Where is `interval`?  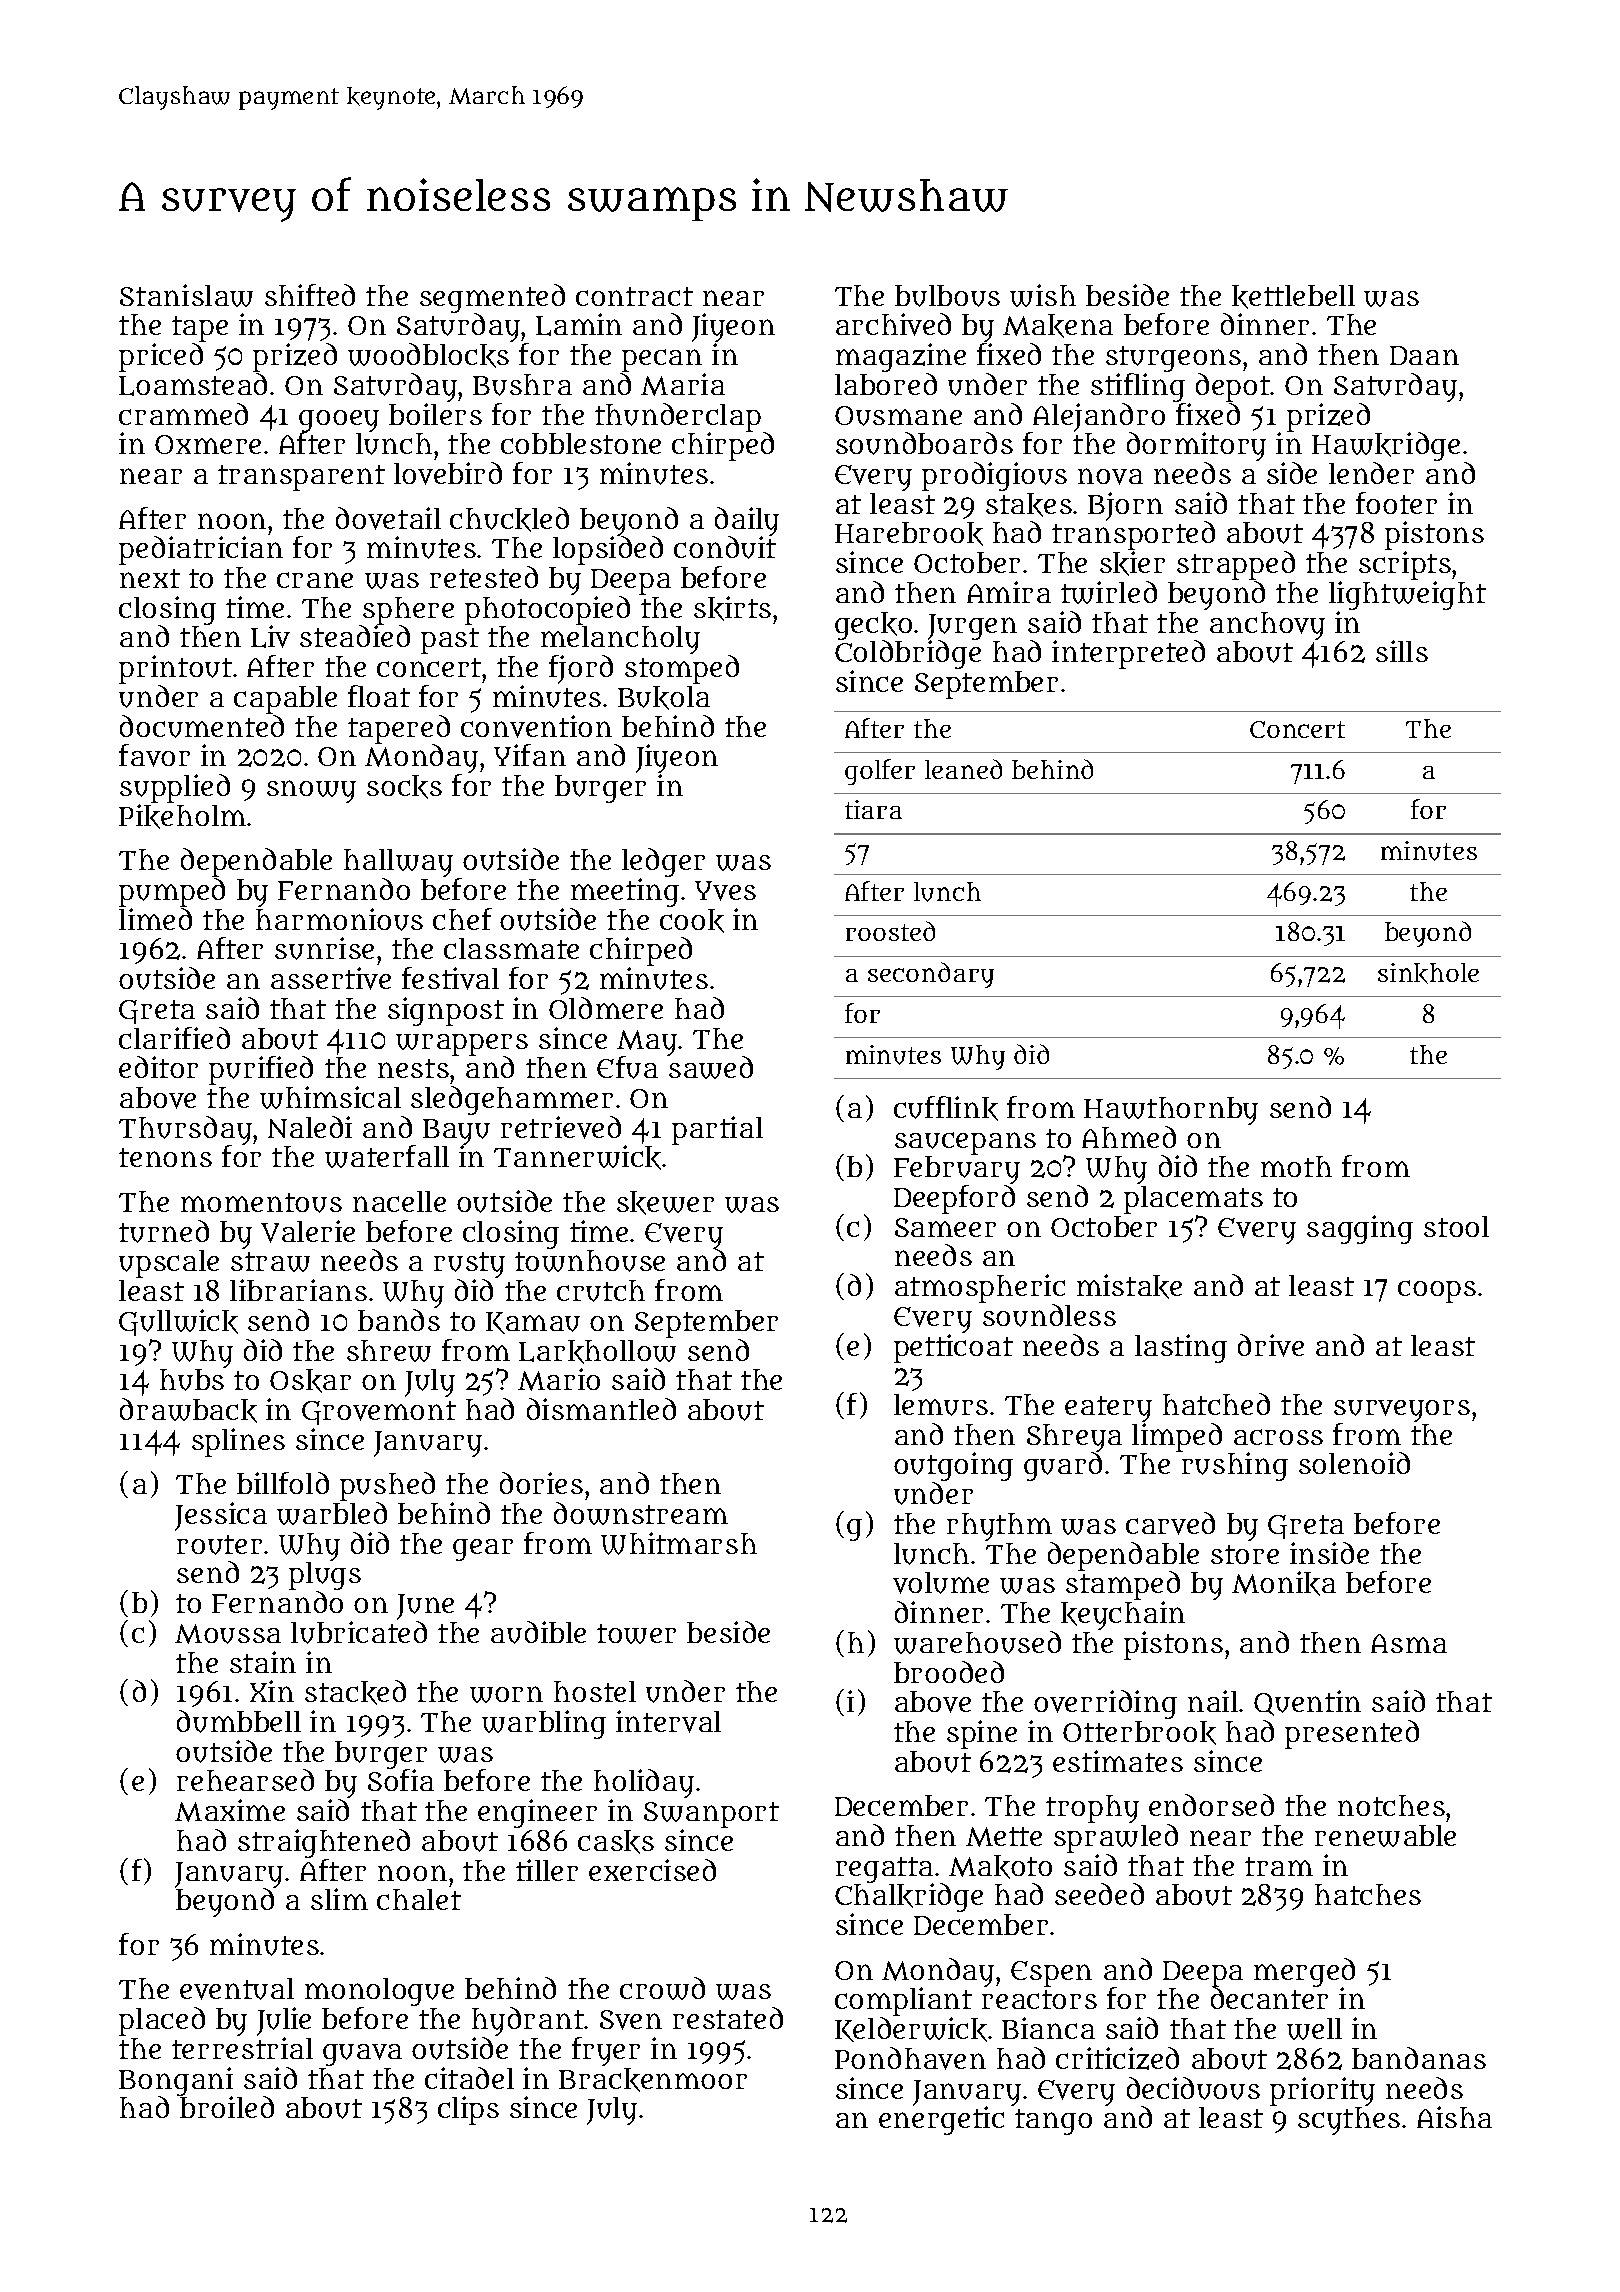 interval is located at coordinates (668, 1721).
